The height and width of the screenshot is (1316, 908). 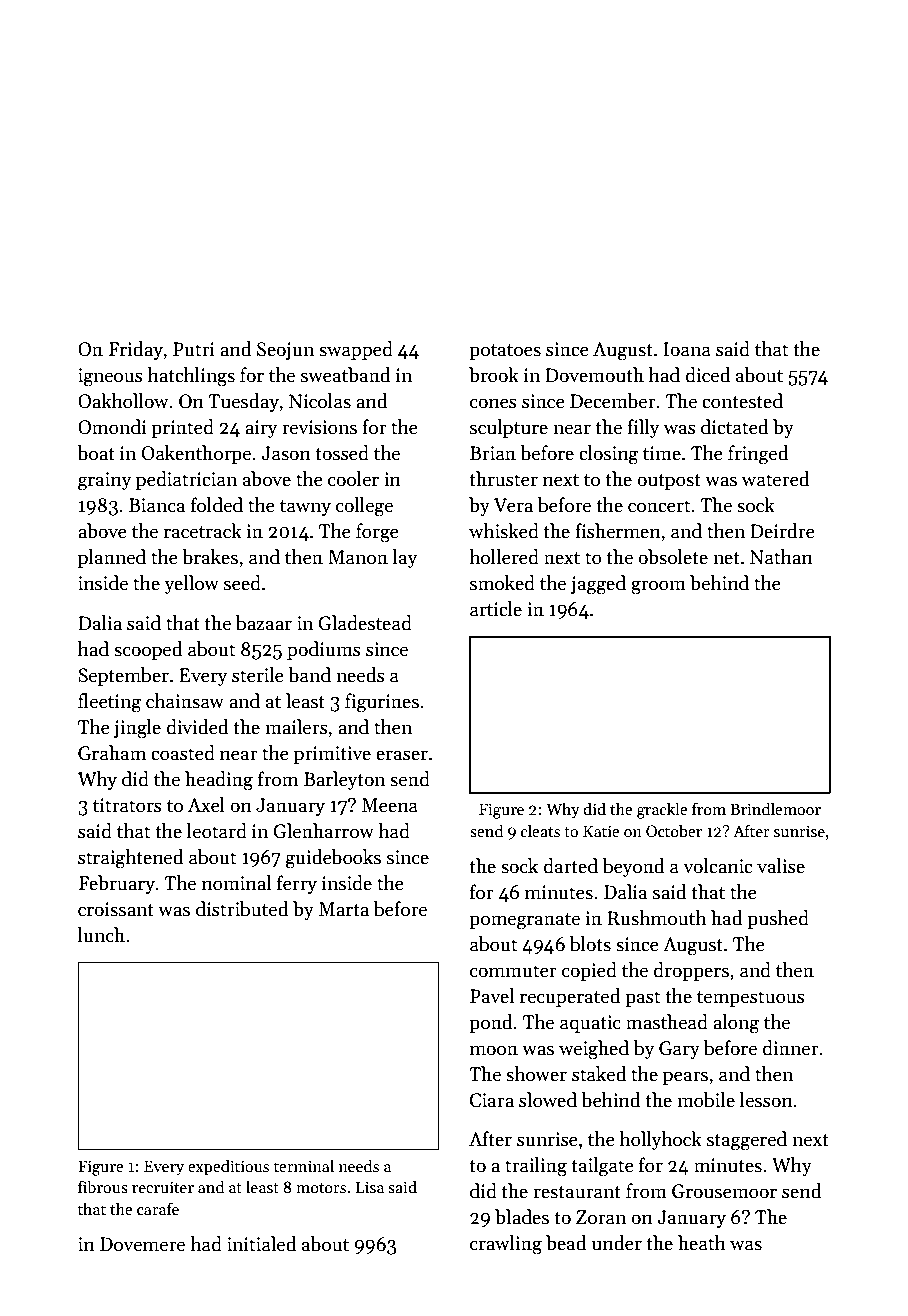 I want to click on motors, so click(x=321, y=1188).
